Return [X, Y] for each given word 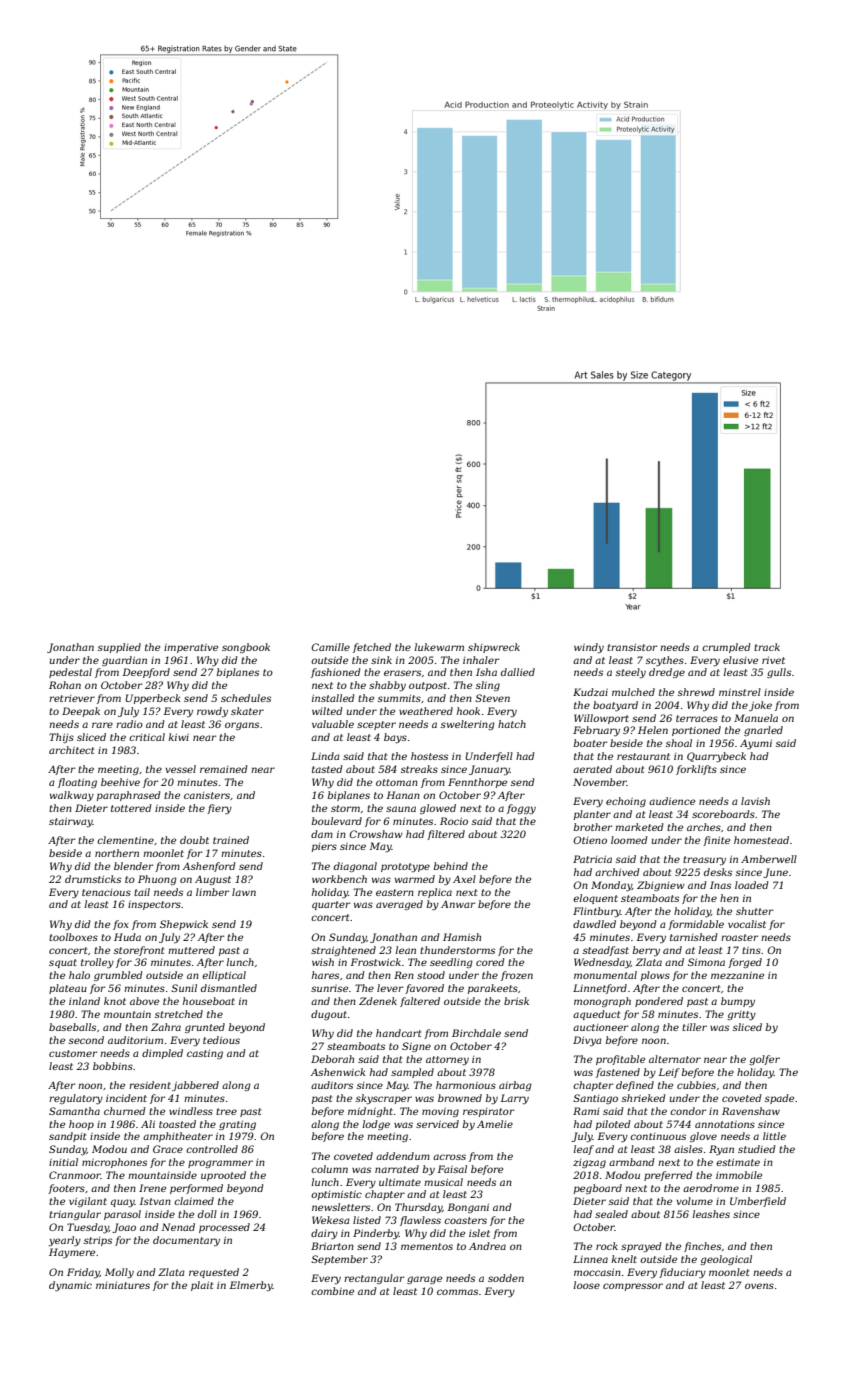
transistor [632, 647]
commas [457, 1292]
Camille [330, 647]
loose [587, 1285]
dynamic [70, 1286]
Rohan [65, 685]
